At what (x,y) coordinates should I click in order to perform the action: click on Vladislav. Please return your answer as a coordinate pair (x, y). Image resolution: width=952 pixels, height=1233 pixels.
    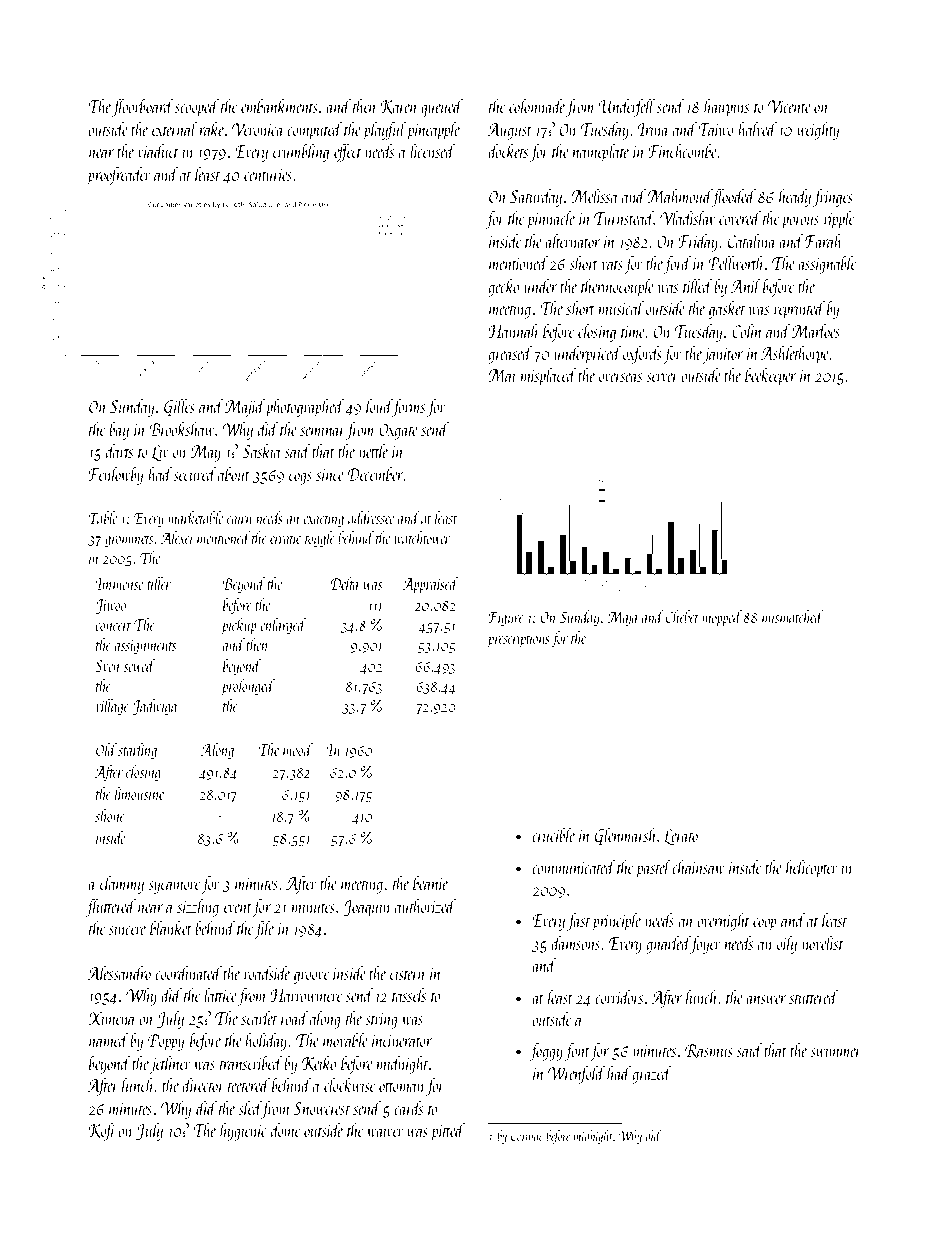
    Looking at the image, I should click on (687, 218).
